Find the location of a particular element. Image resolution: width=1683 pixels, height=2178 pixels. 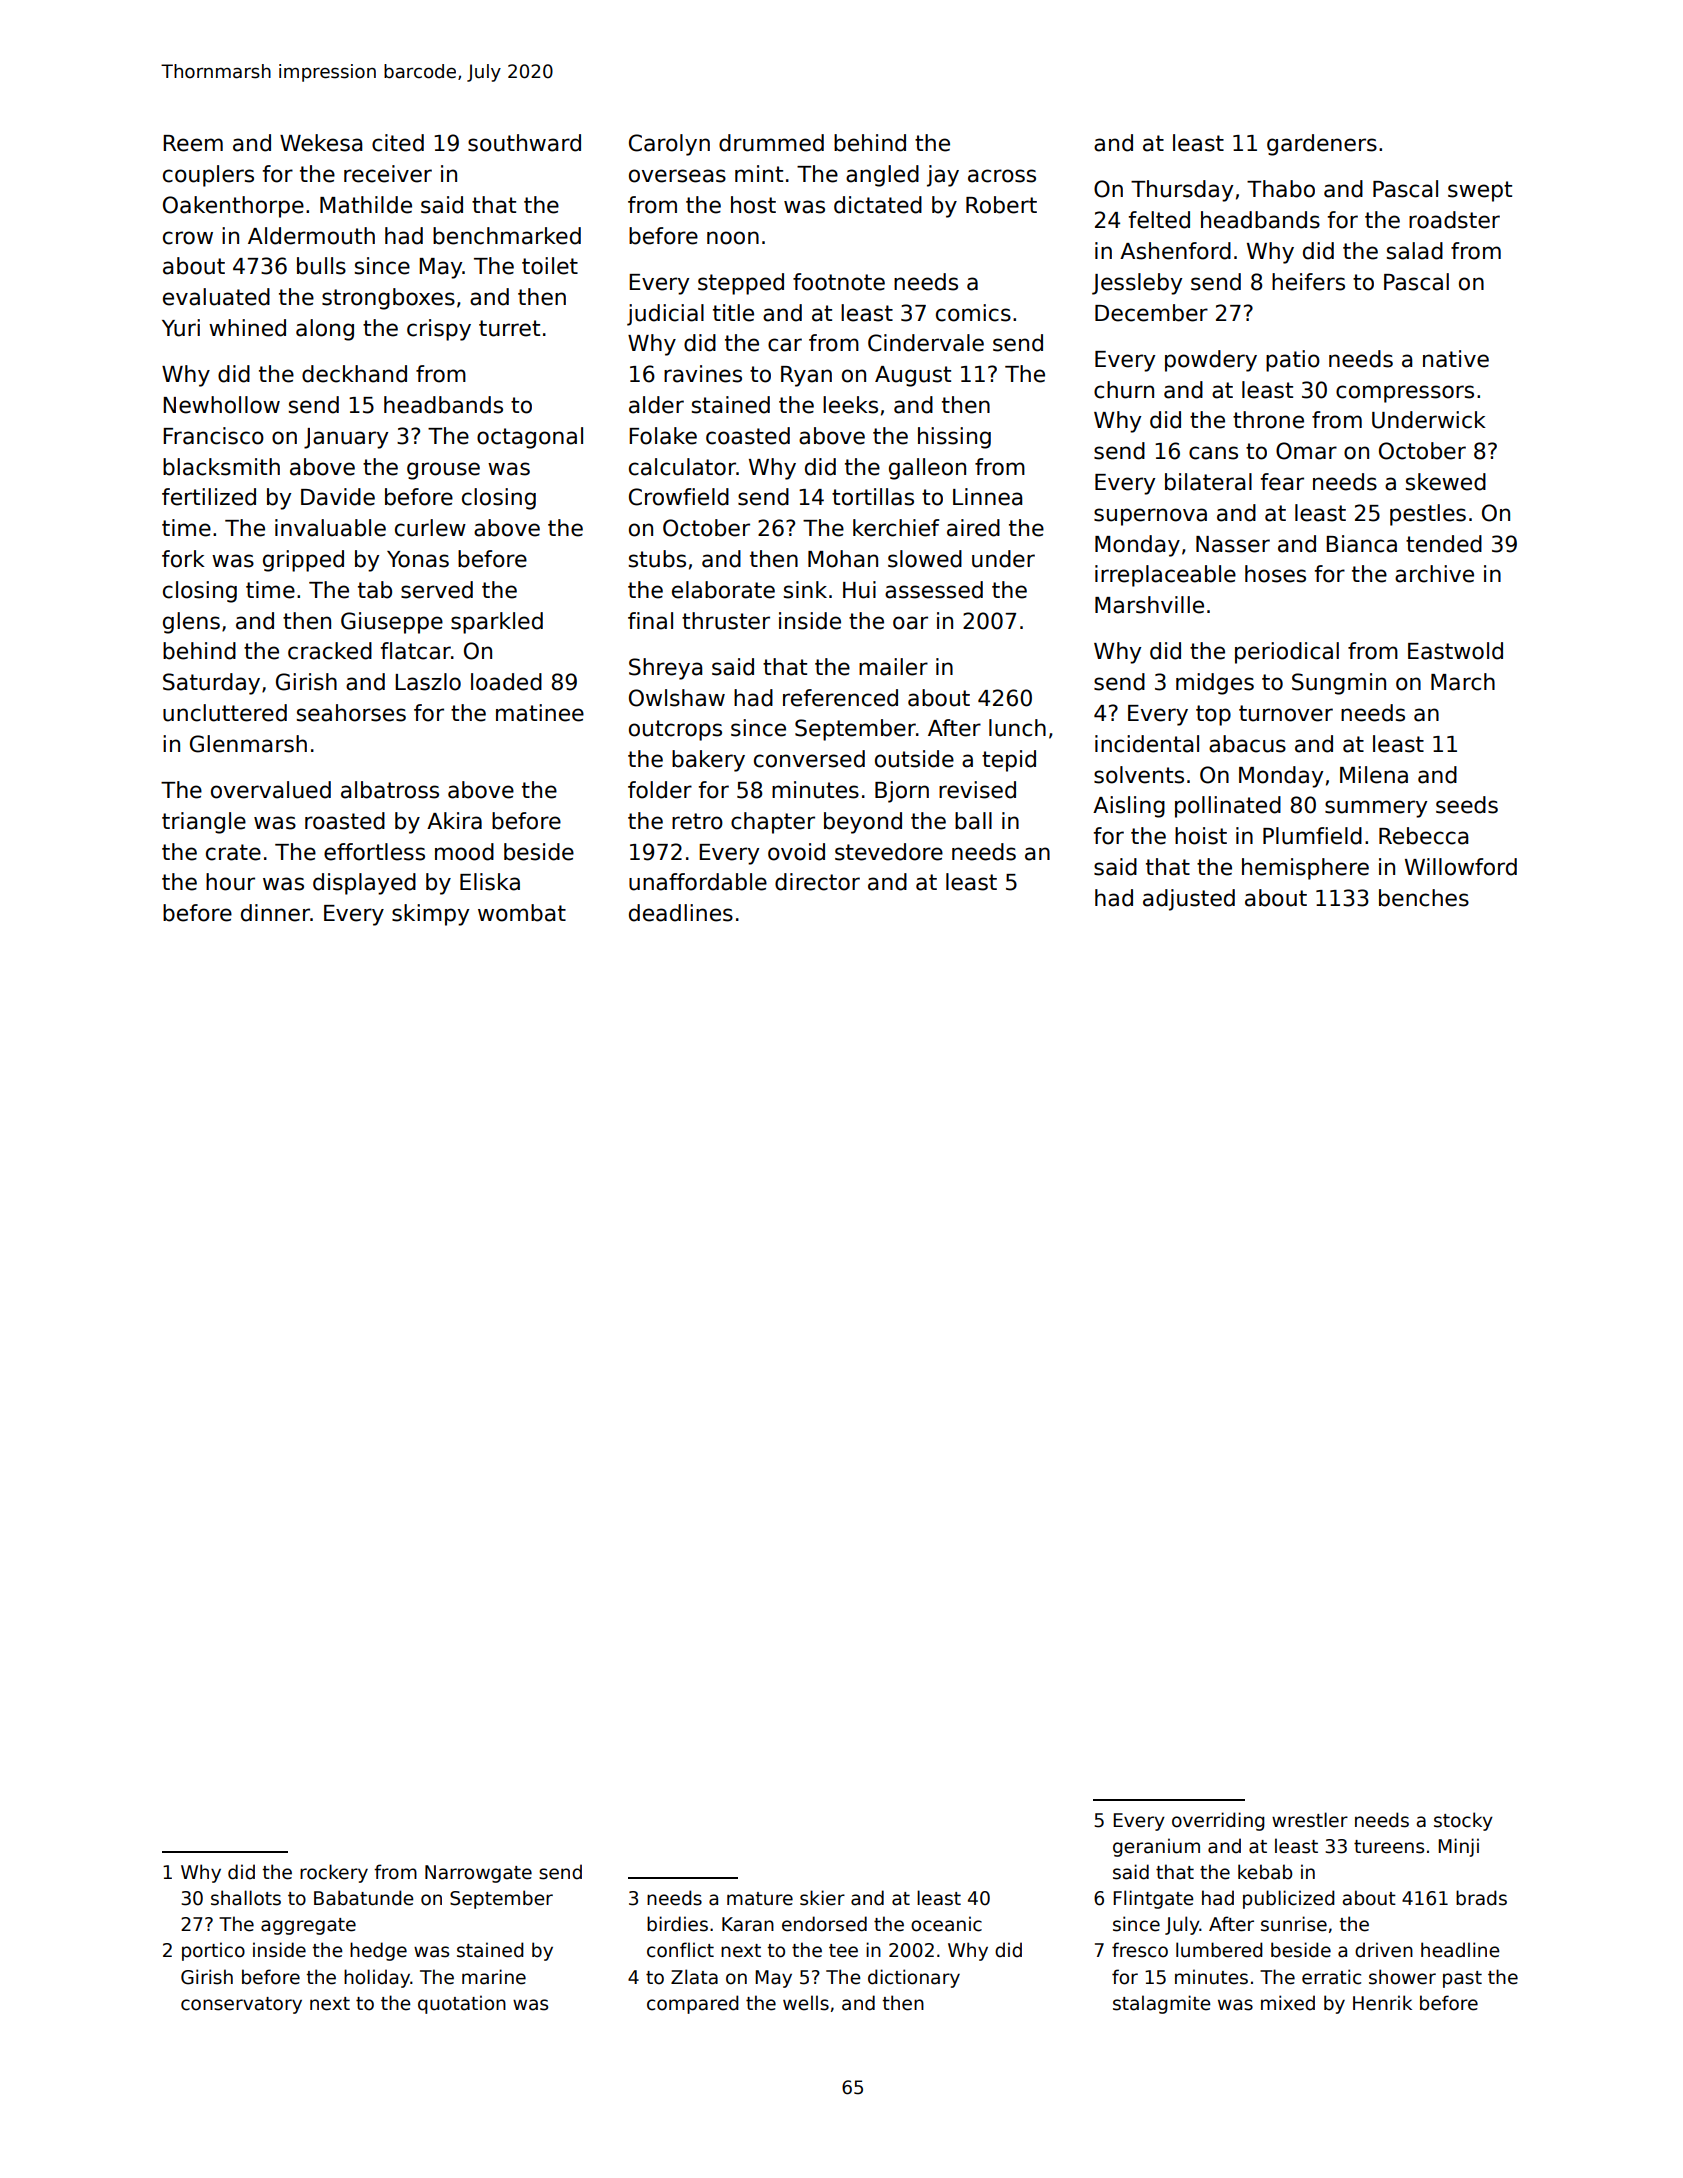

leeks is located at coordinates (850, 405).
